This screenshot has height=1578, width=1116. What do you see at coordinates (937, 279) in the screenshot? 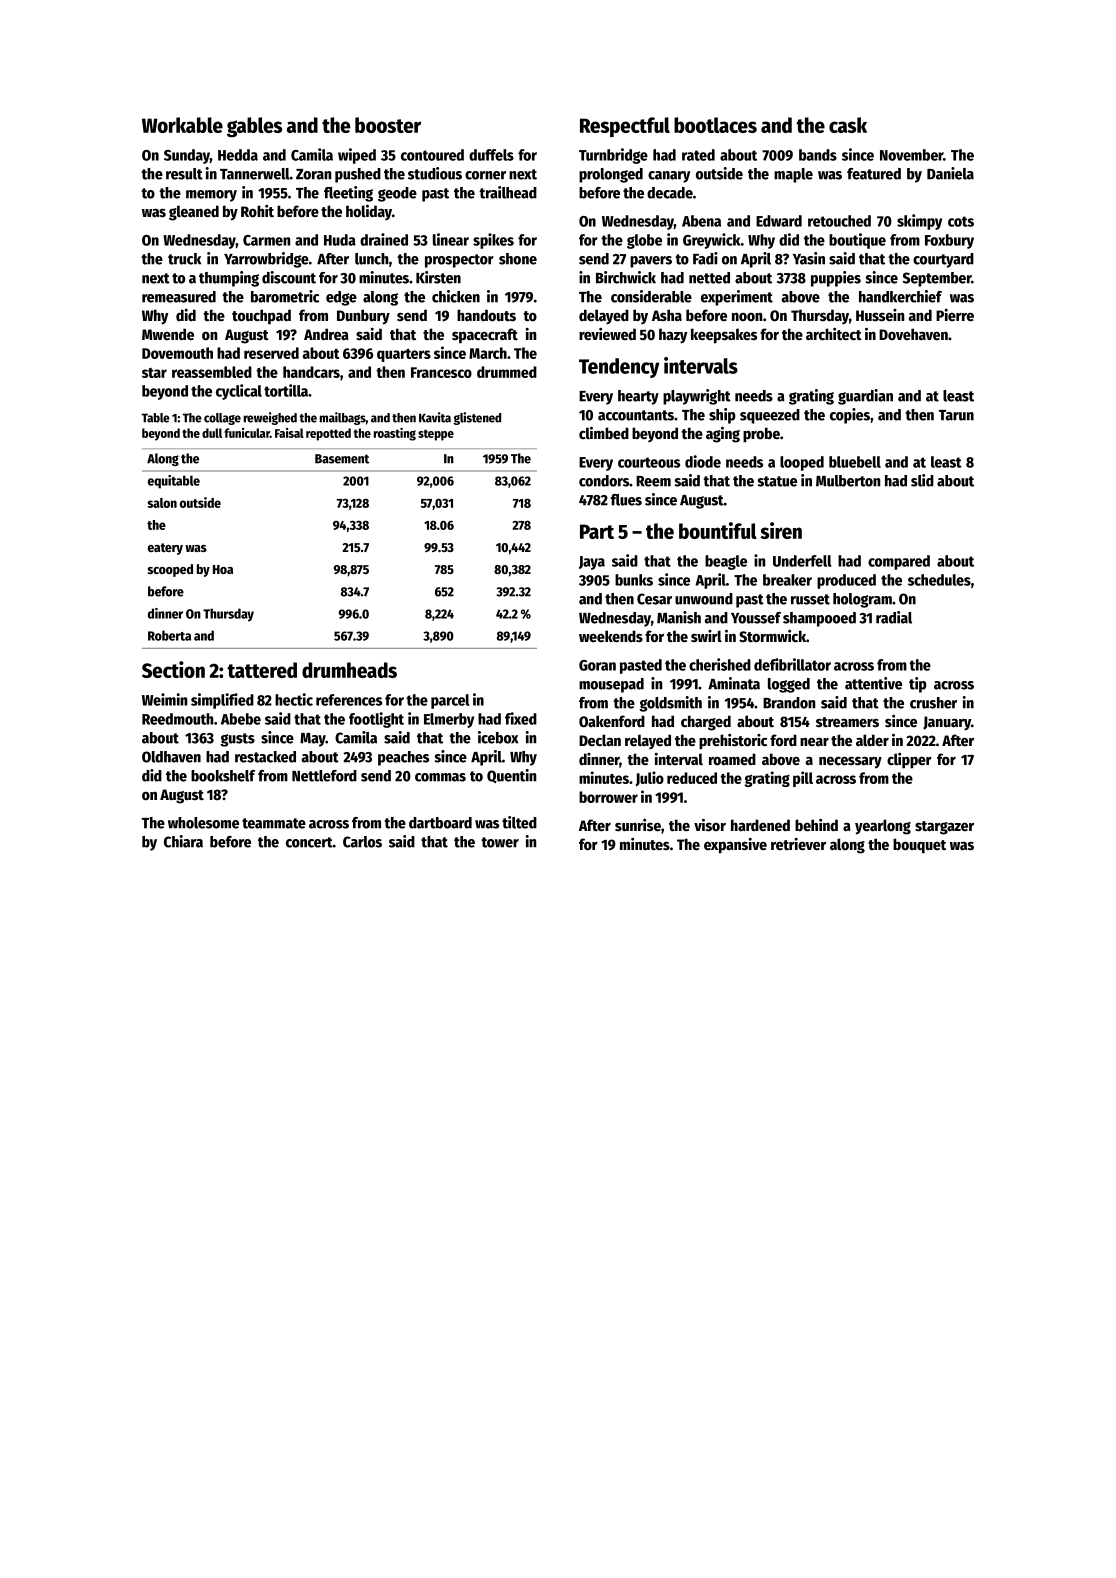
I see `September` at bounding box center [937, 279].
